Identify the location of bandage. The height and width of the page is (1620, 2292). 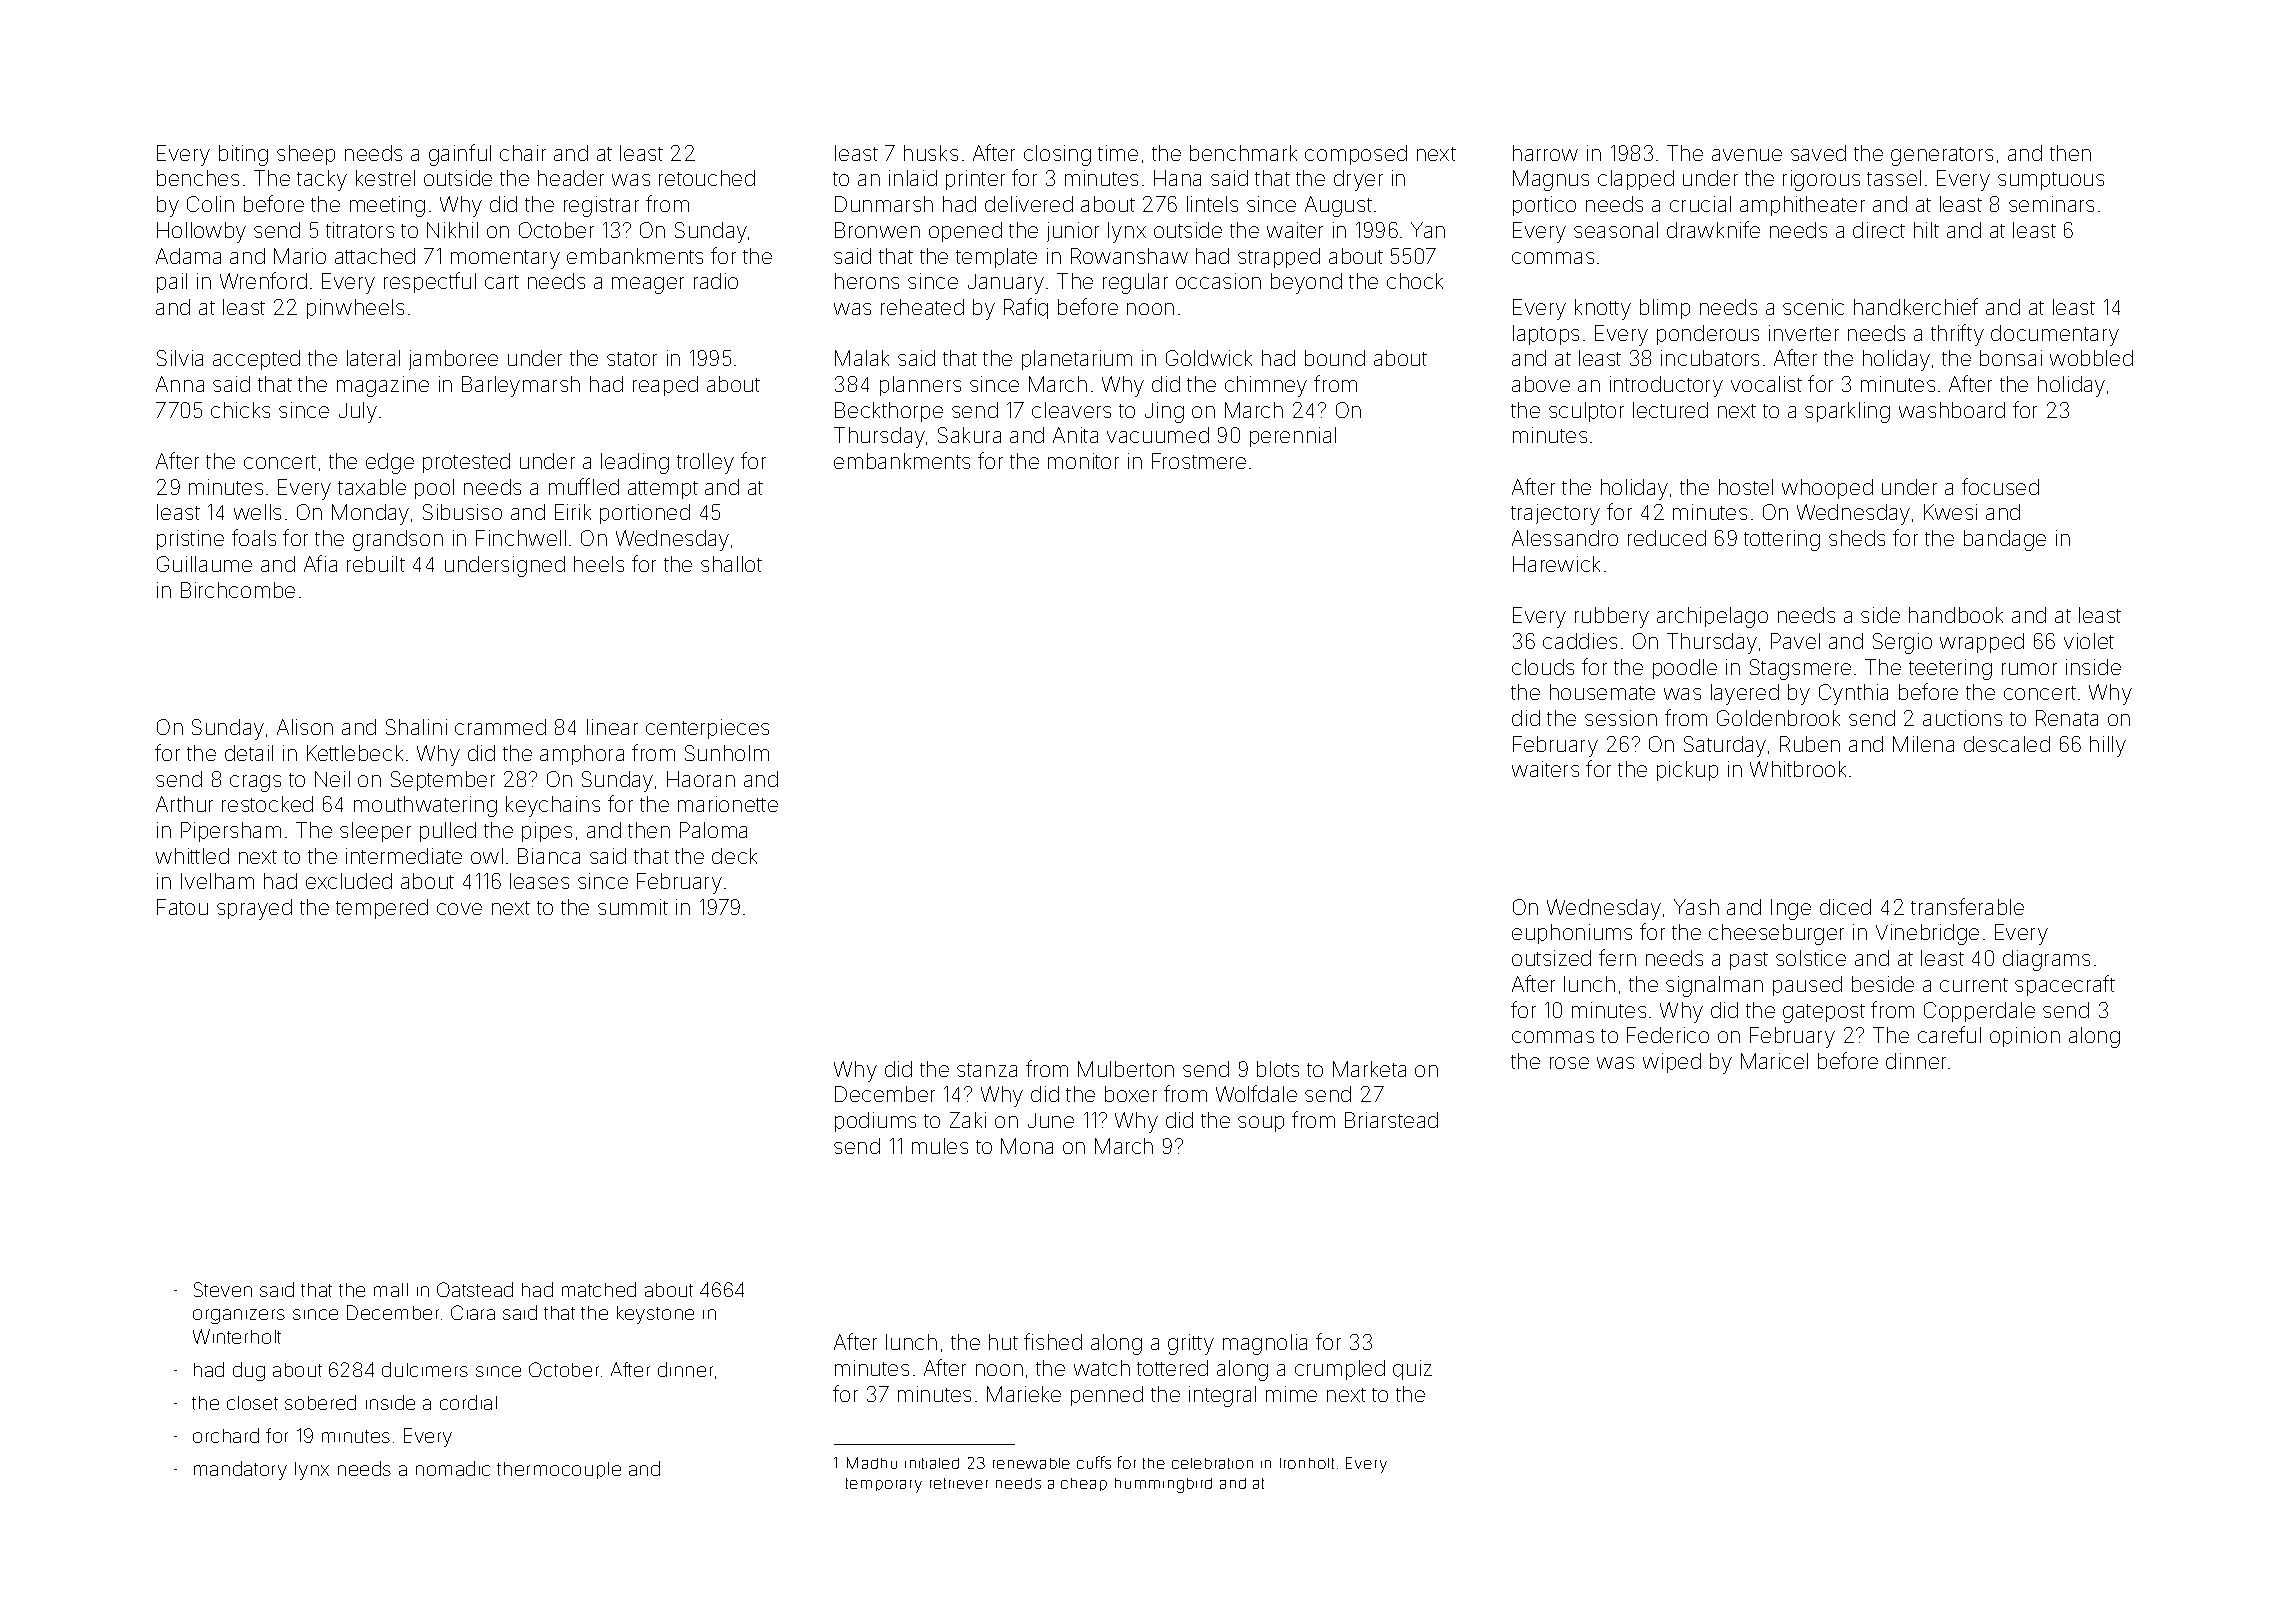
(2005, 540).
